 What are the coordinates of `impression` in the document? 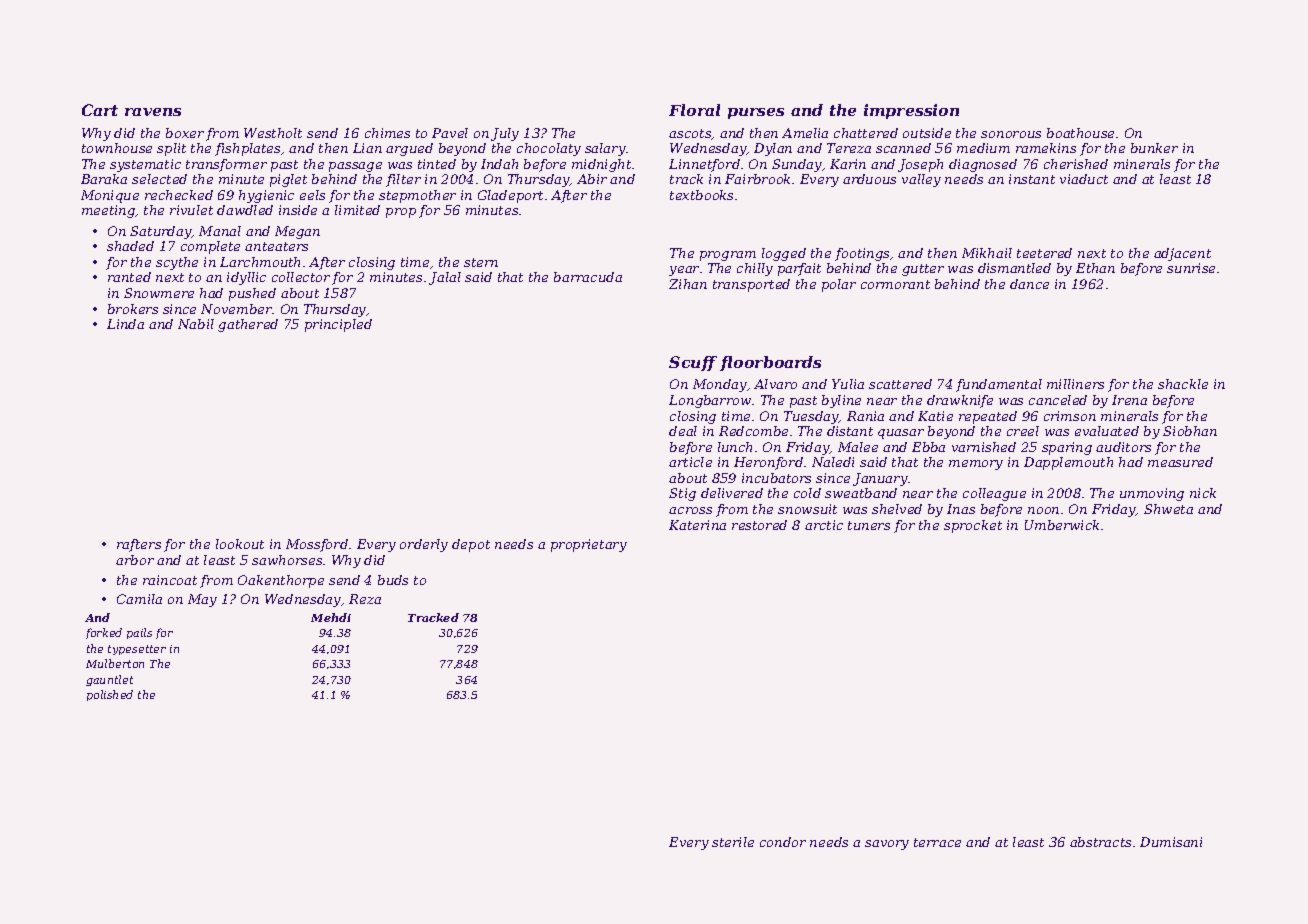 It's located at (911, 111).
